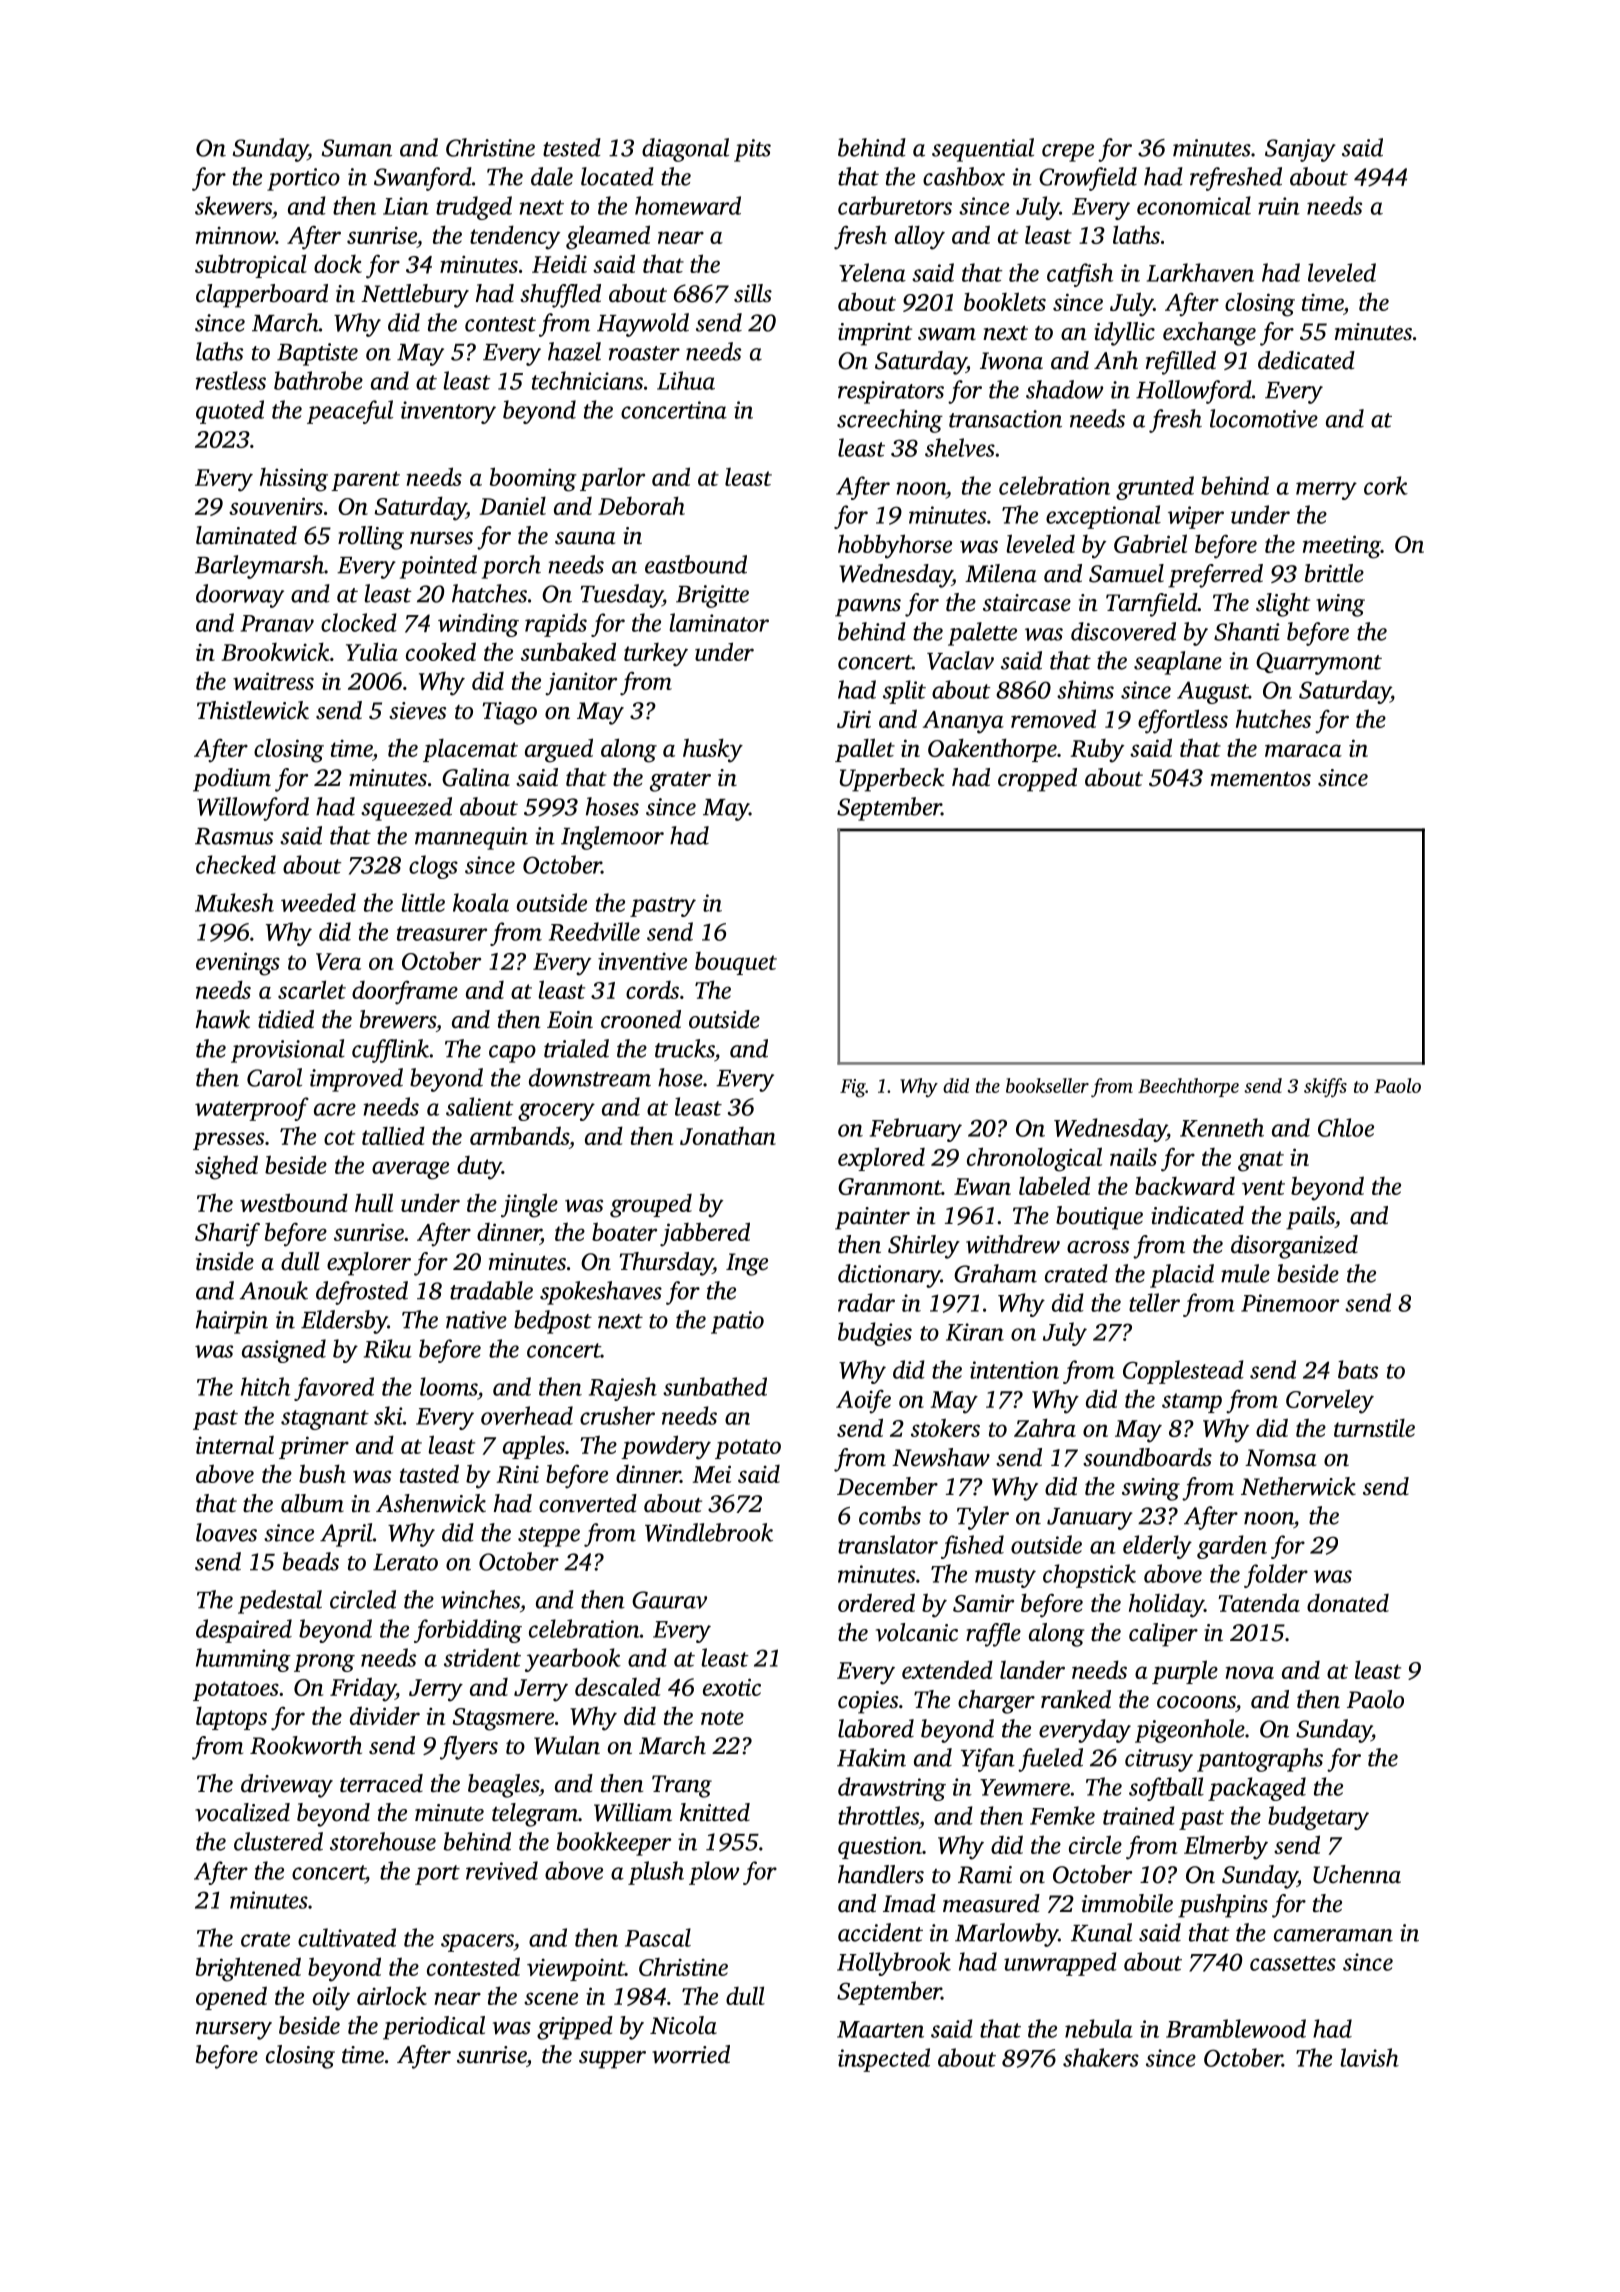 The height and width of the screenshot is (2292, 1620). Describe the element at coordinates (1127, 1903) in the screenshot. I see `immobile` at that location.
